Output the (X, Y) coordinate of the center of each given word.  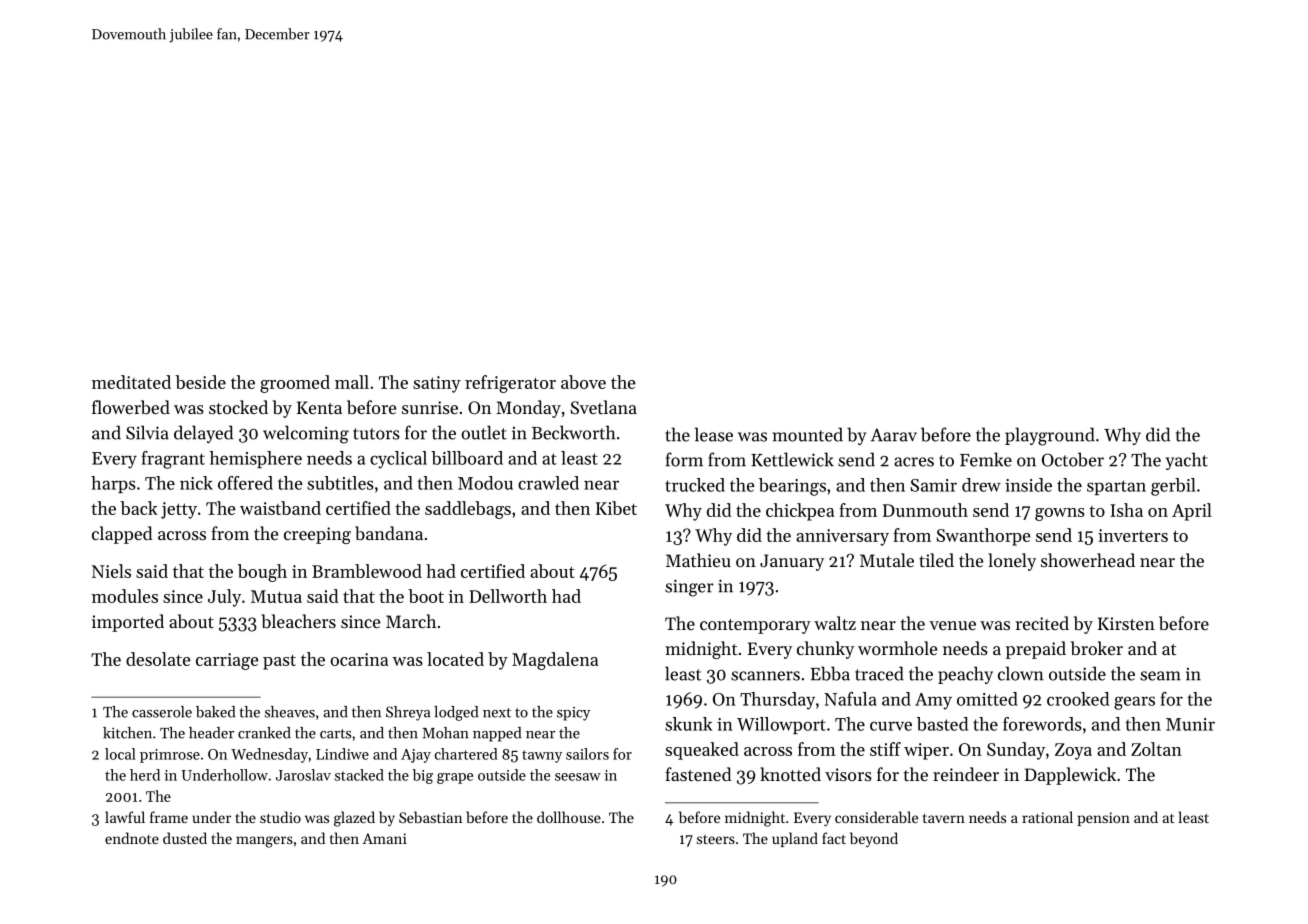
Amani (384, 838)
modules (125, 596)
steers (716, 839)
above (583, 382)
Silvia (147, 432)
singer (689, 588)
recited (1042, 623)
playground (1050, 436)
